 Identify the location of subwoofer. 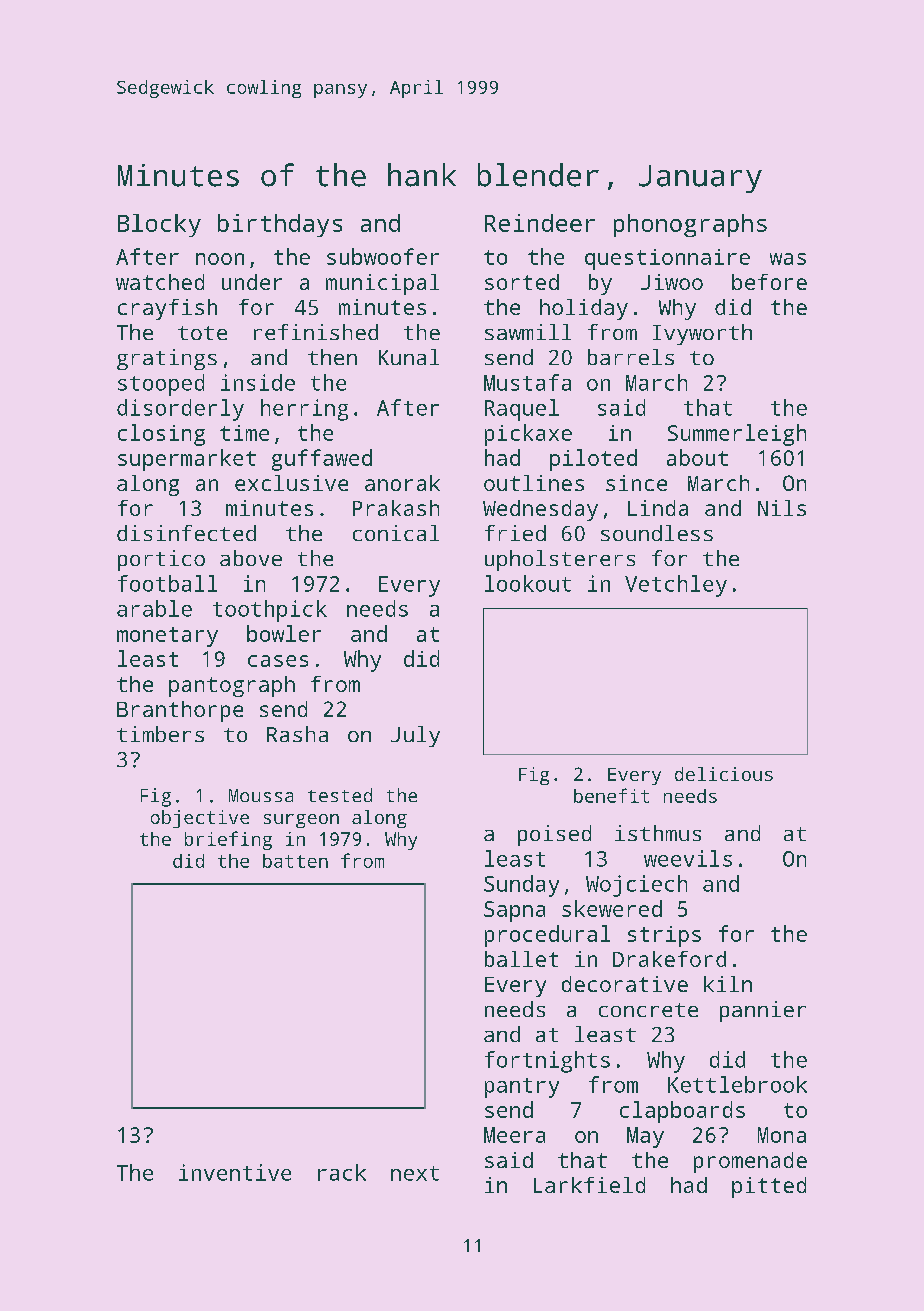
(383, 256).
